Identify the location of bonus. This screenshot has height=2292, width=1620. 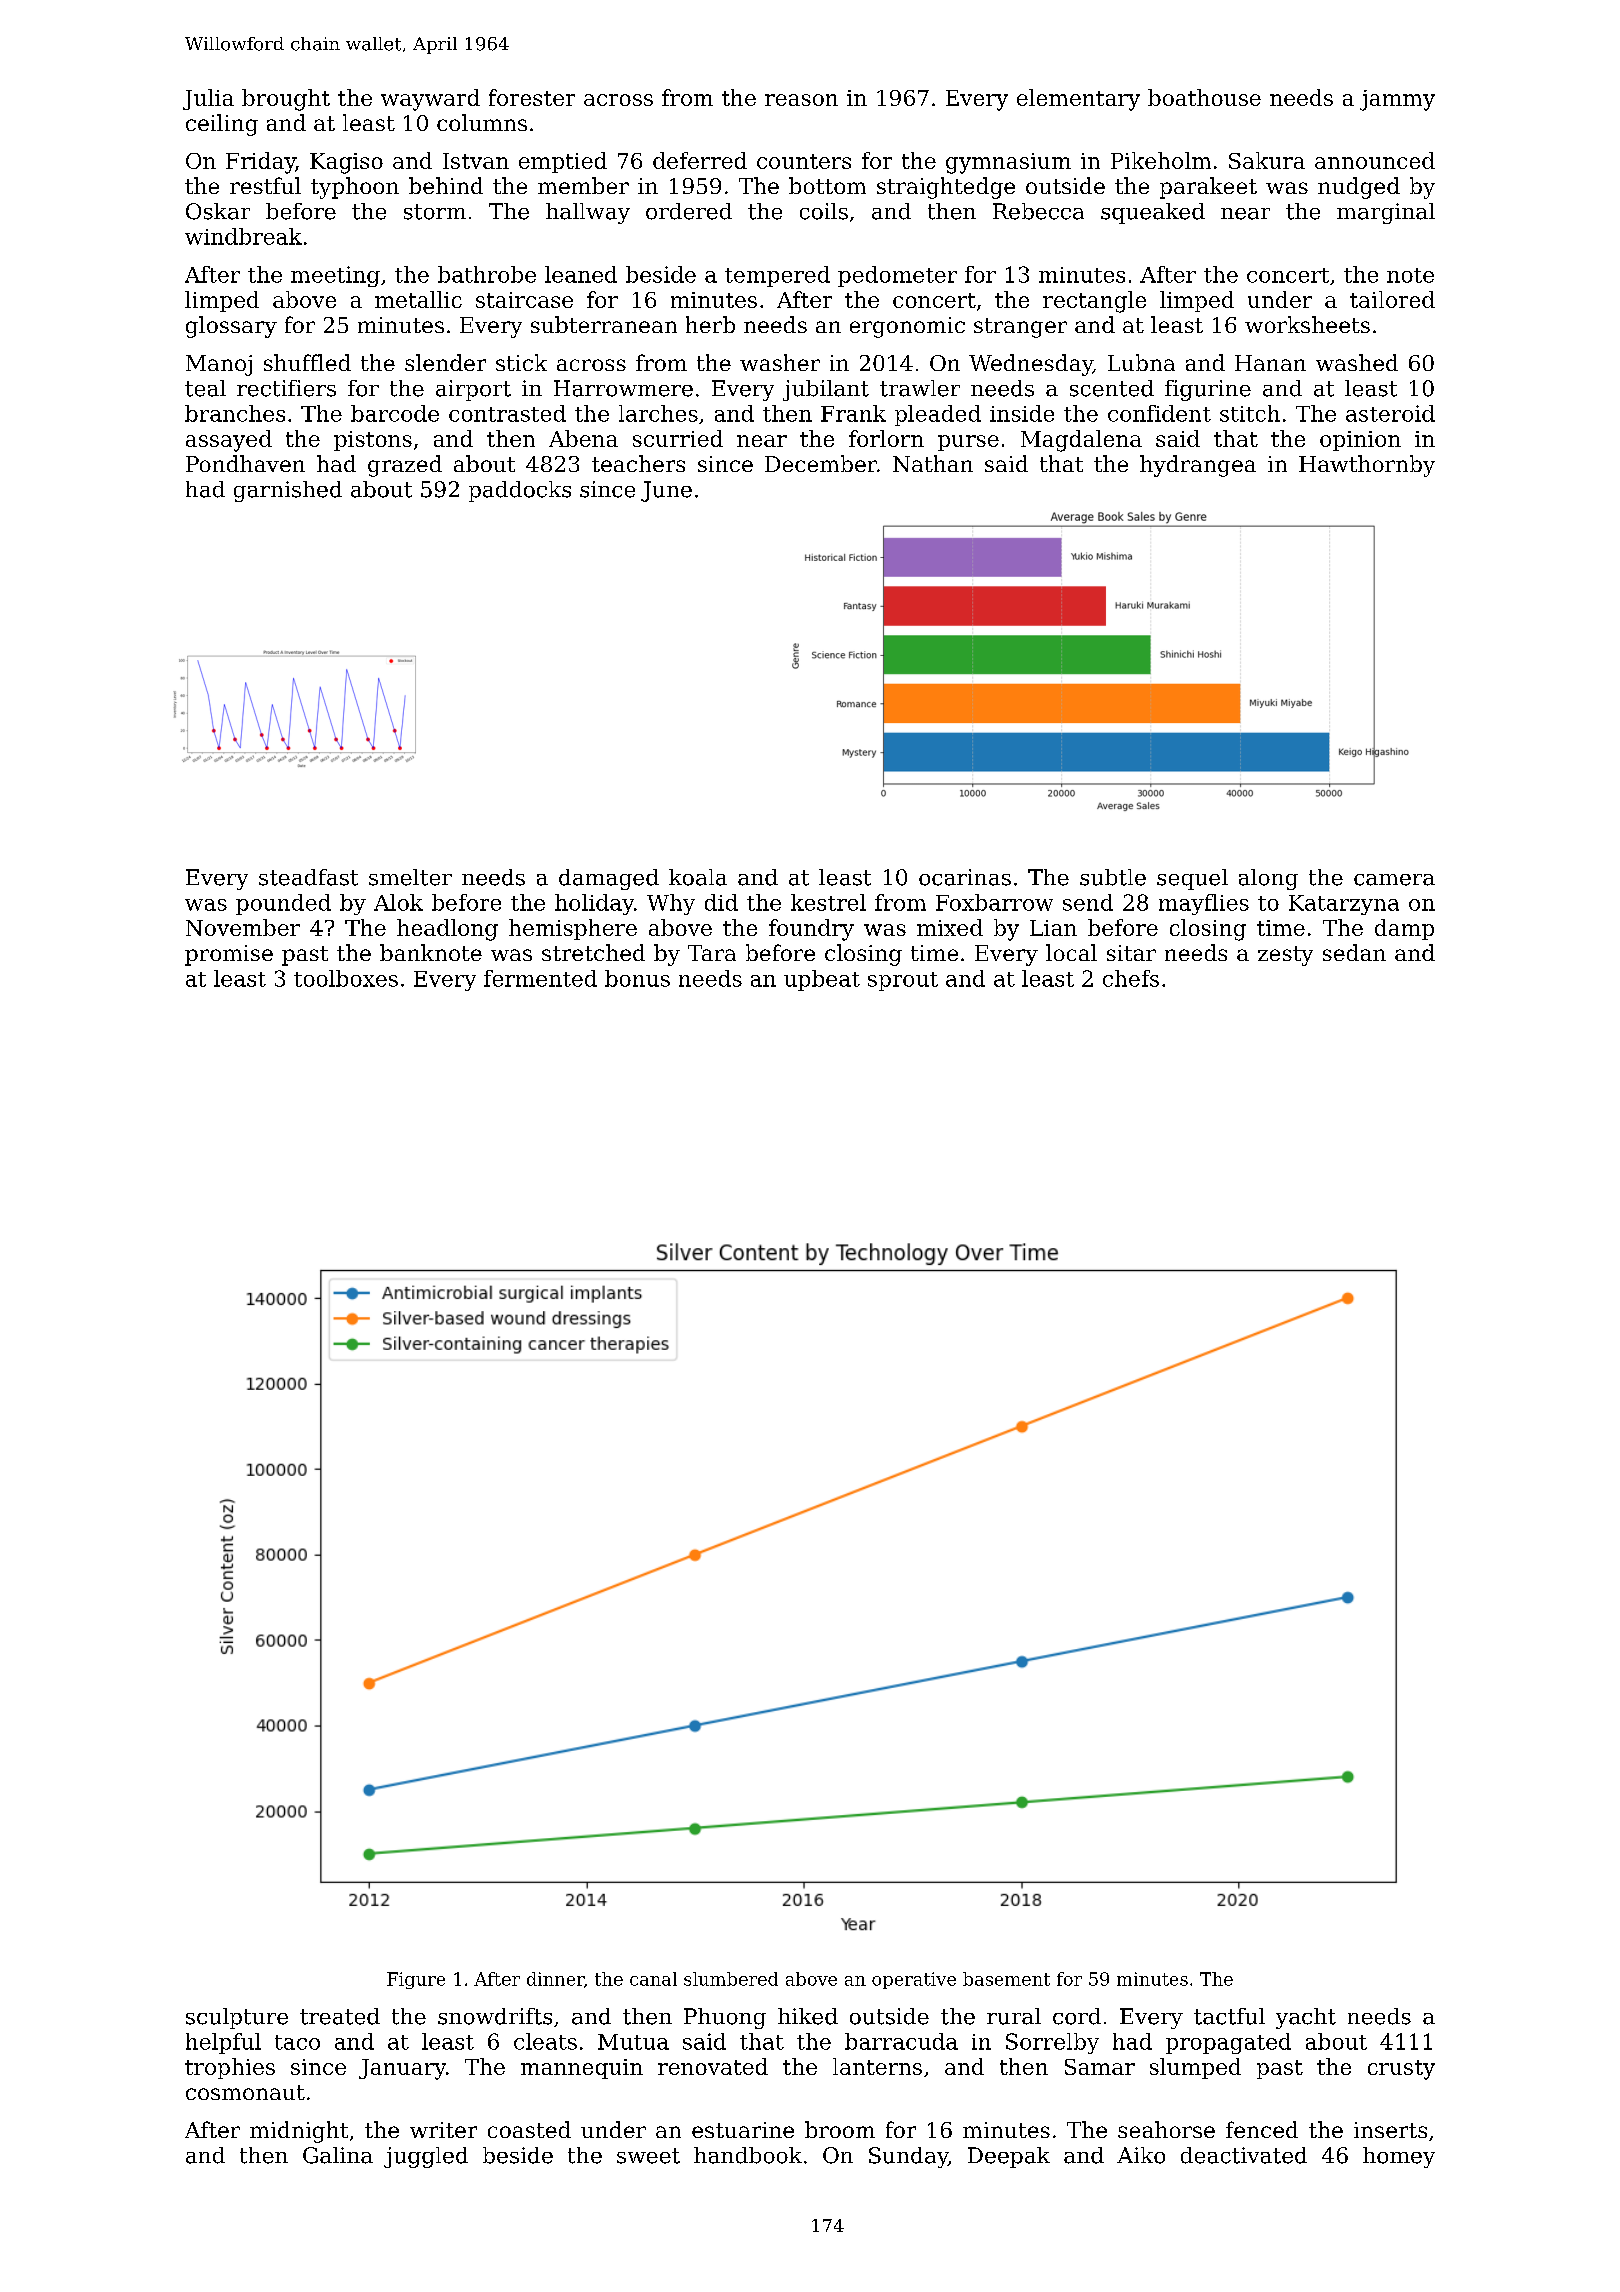
(637, 978).
